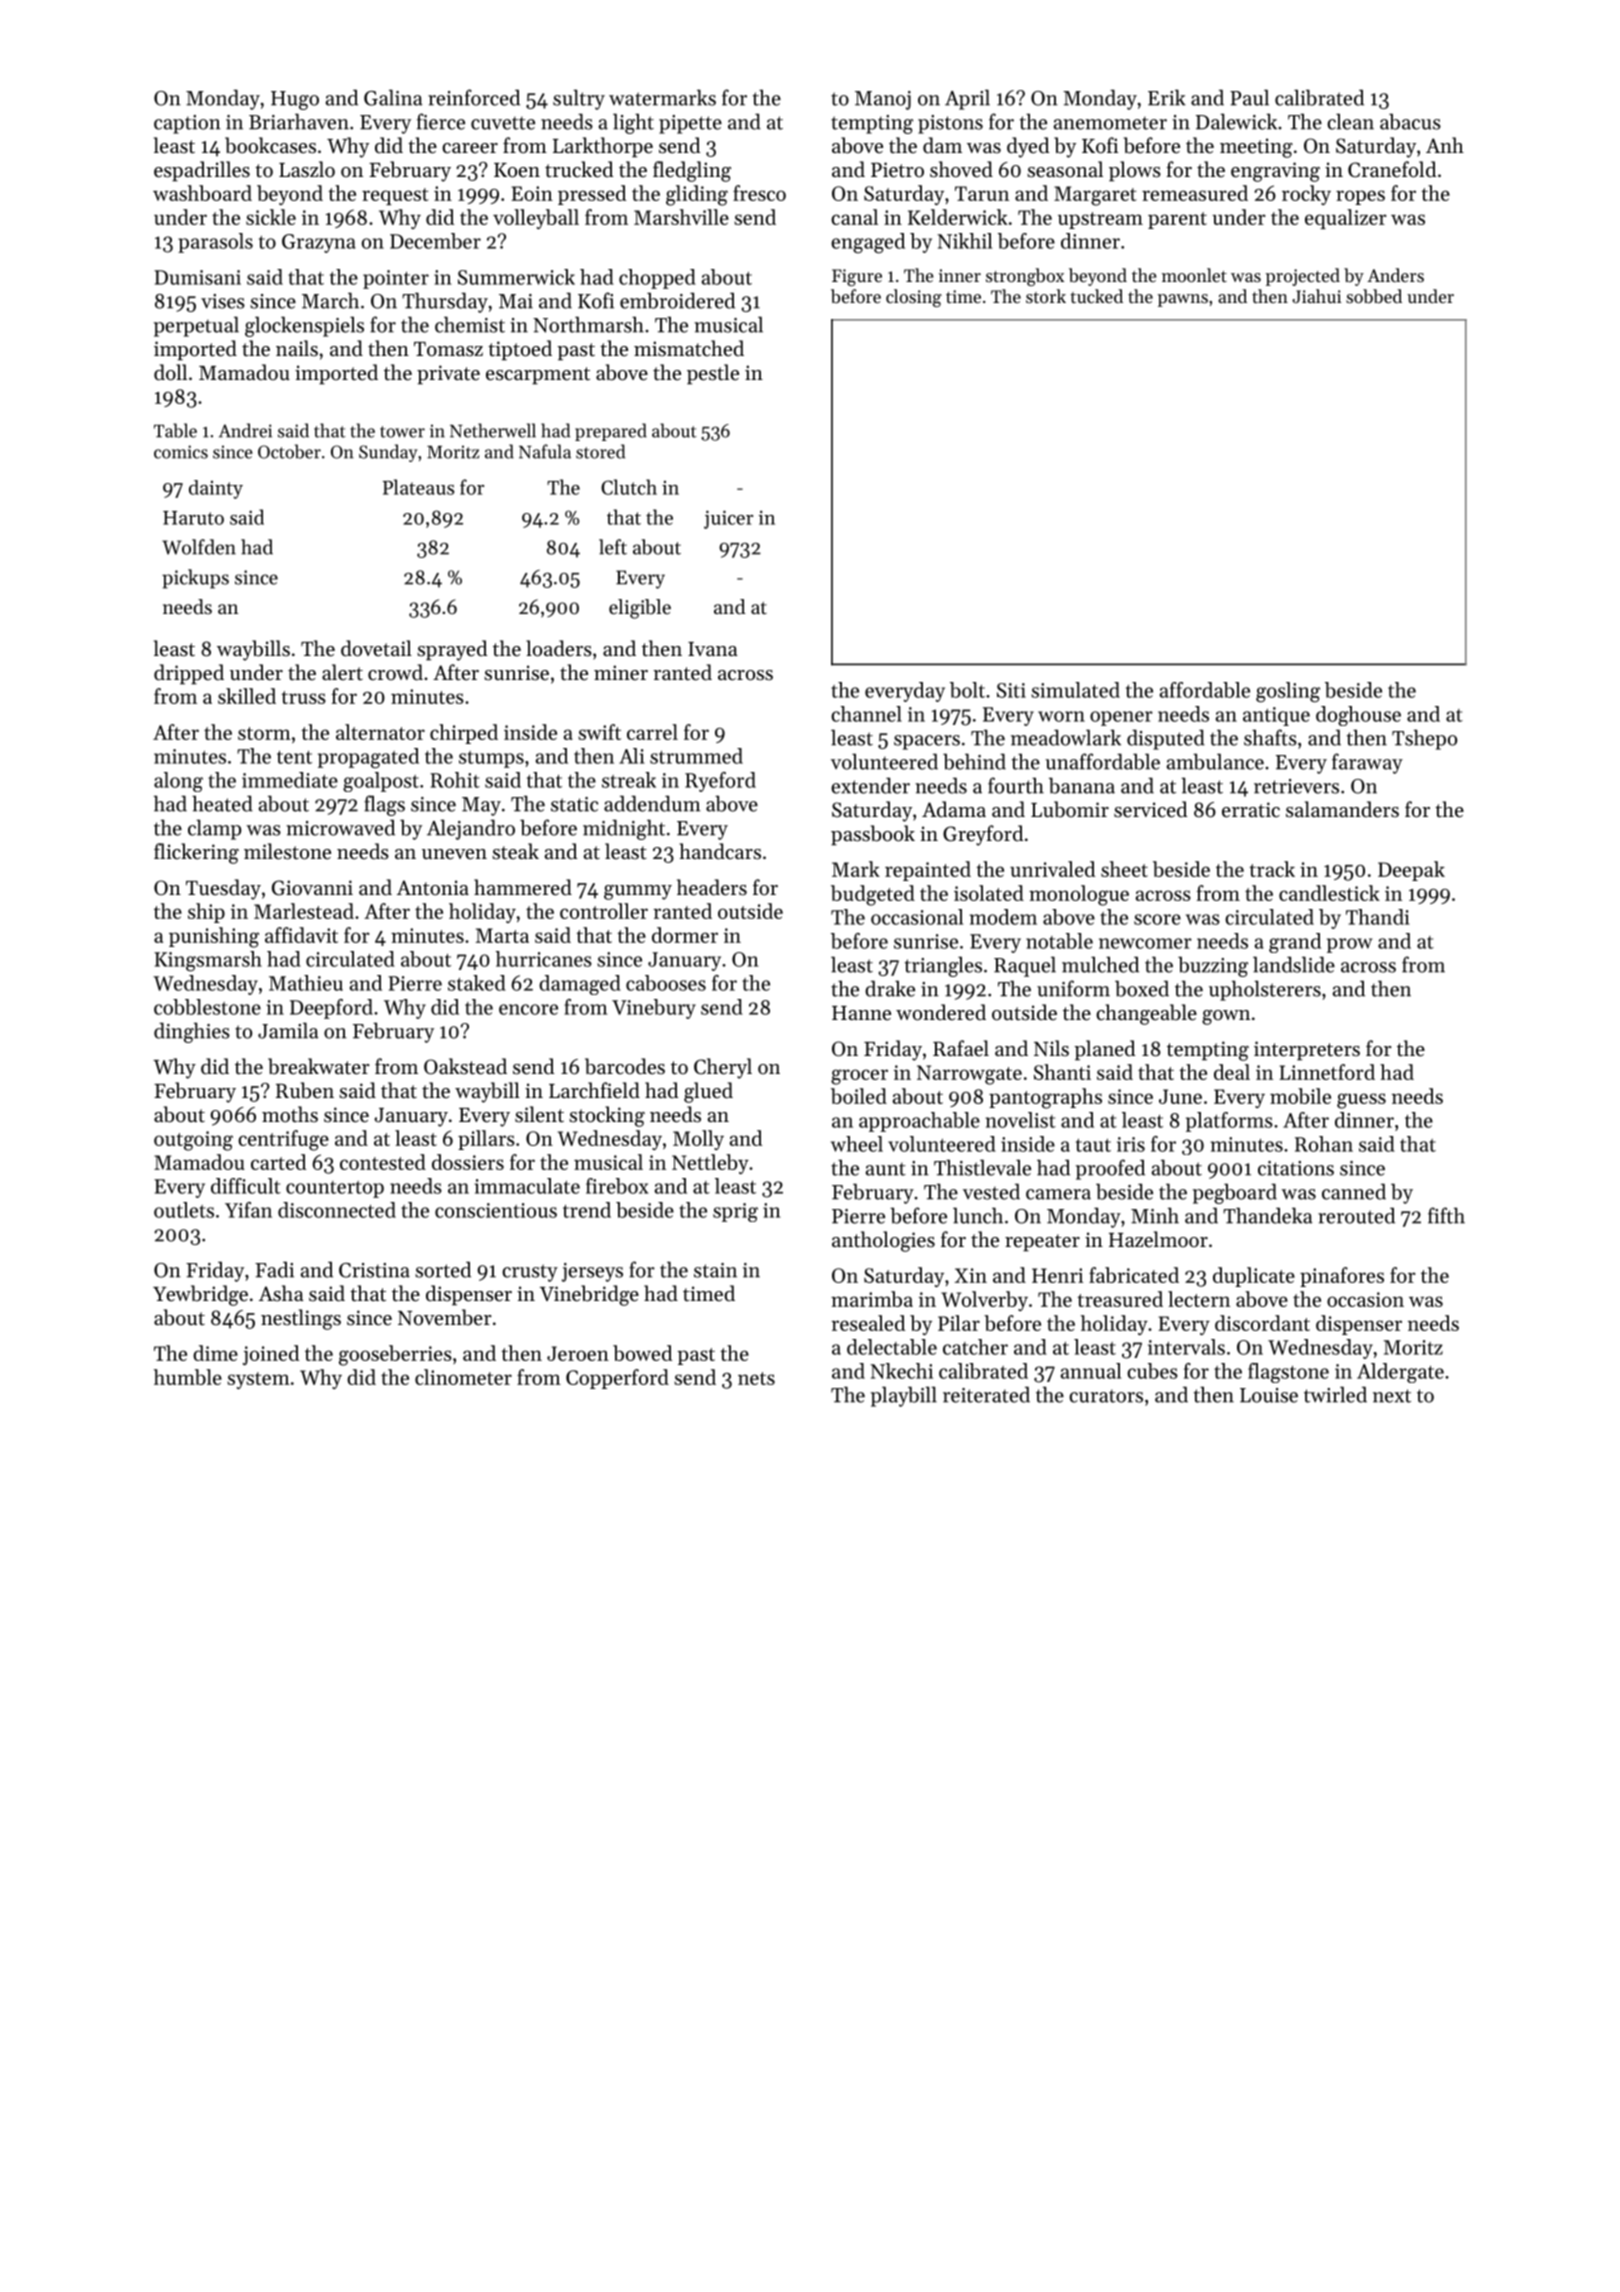 This screenshot has height=2292, width=1620. I want to click on pickups, so click(195, 579).
